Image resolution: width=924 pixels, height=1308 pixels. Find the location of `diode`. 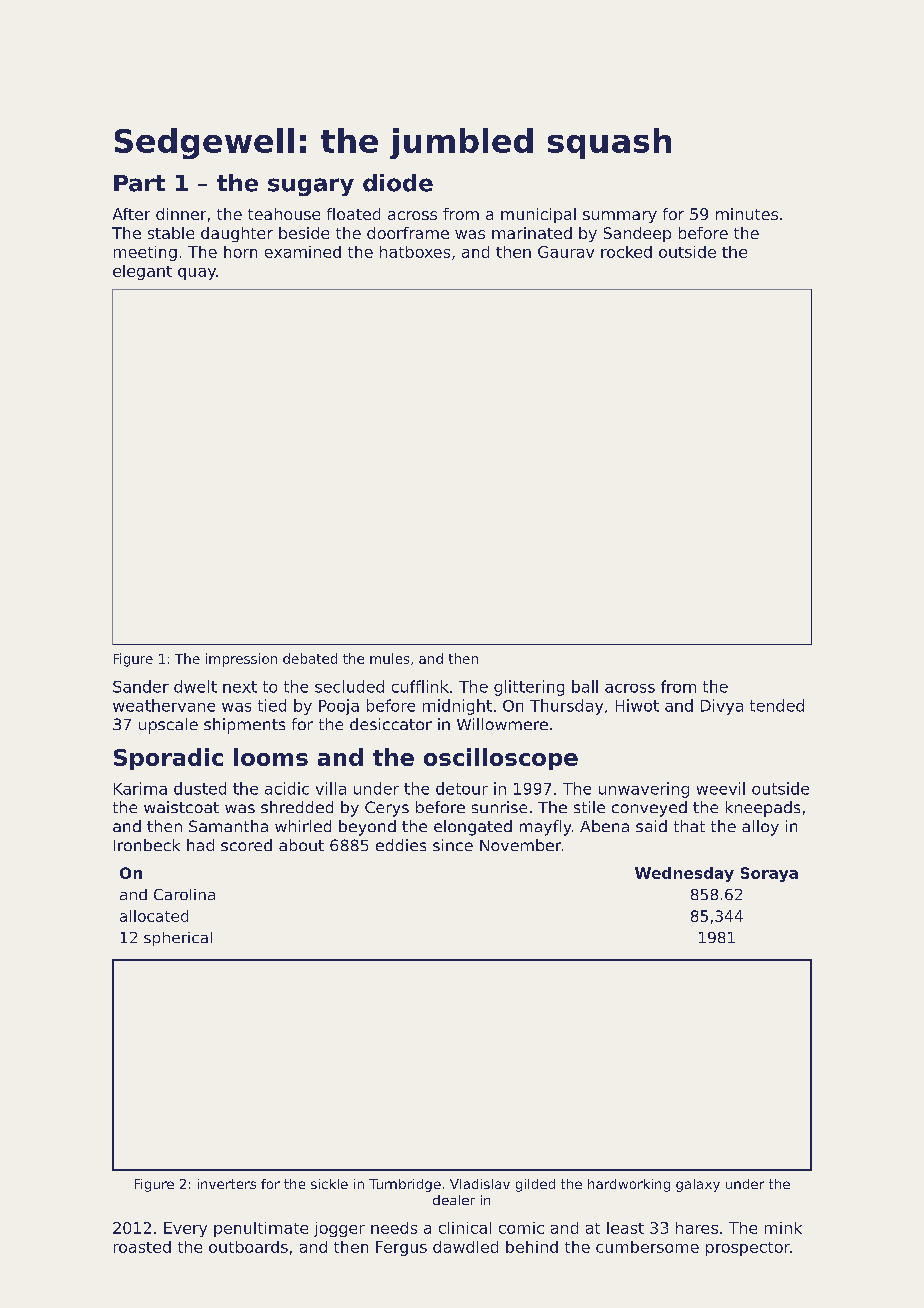

diode is located at coordinates (398, 183).
